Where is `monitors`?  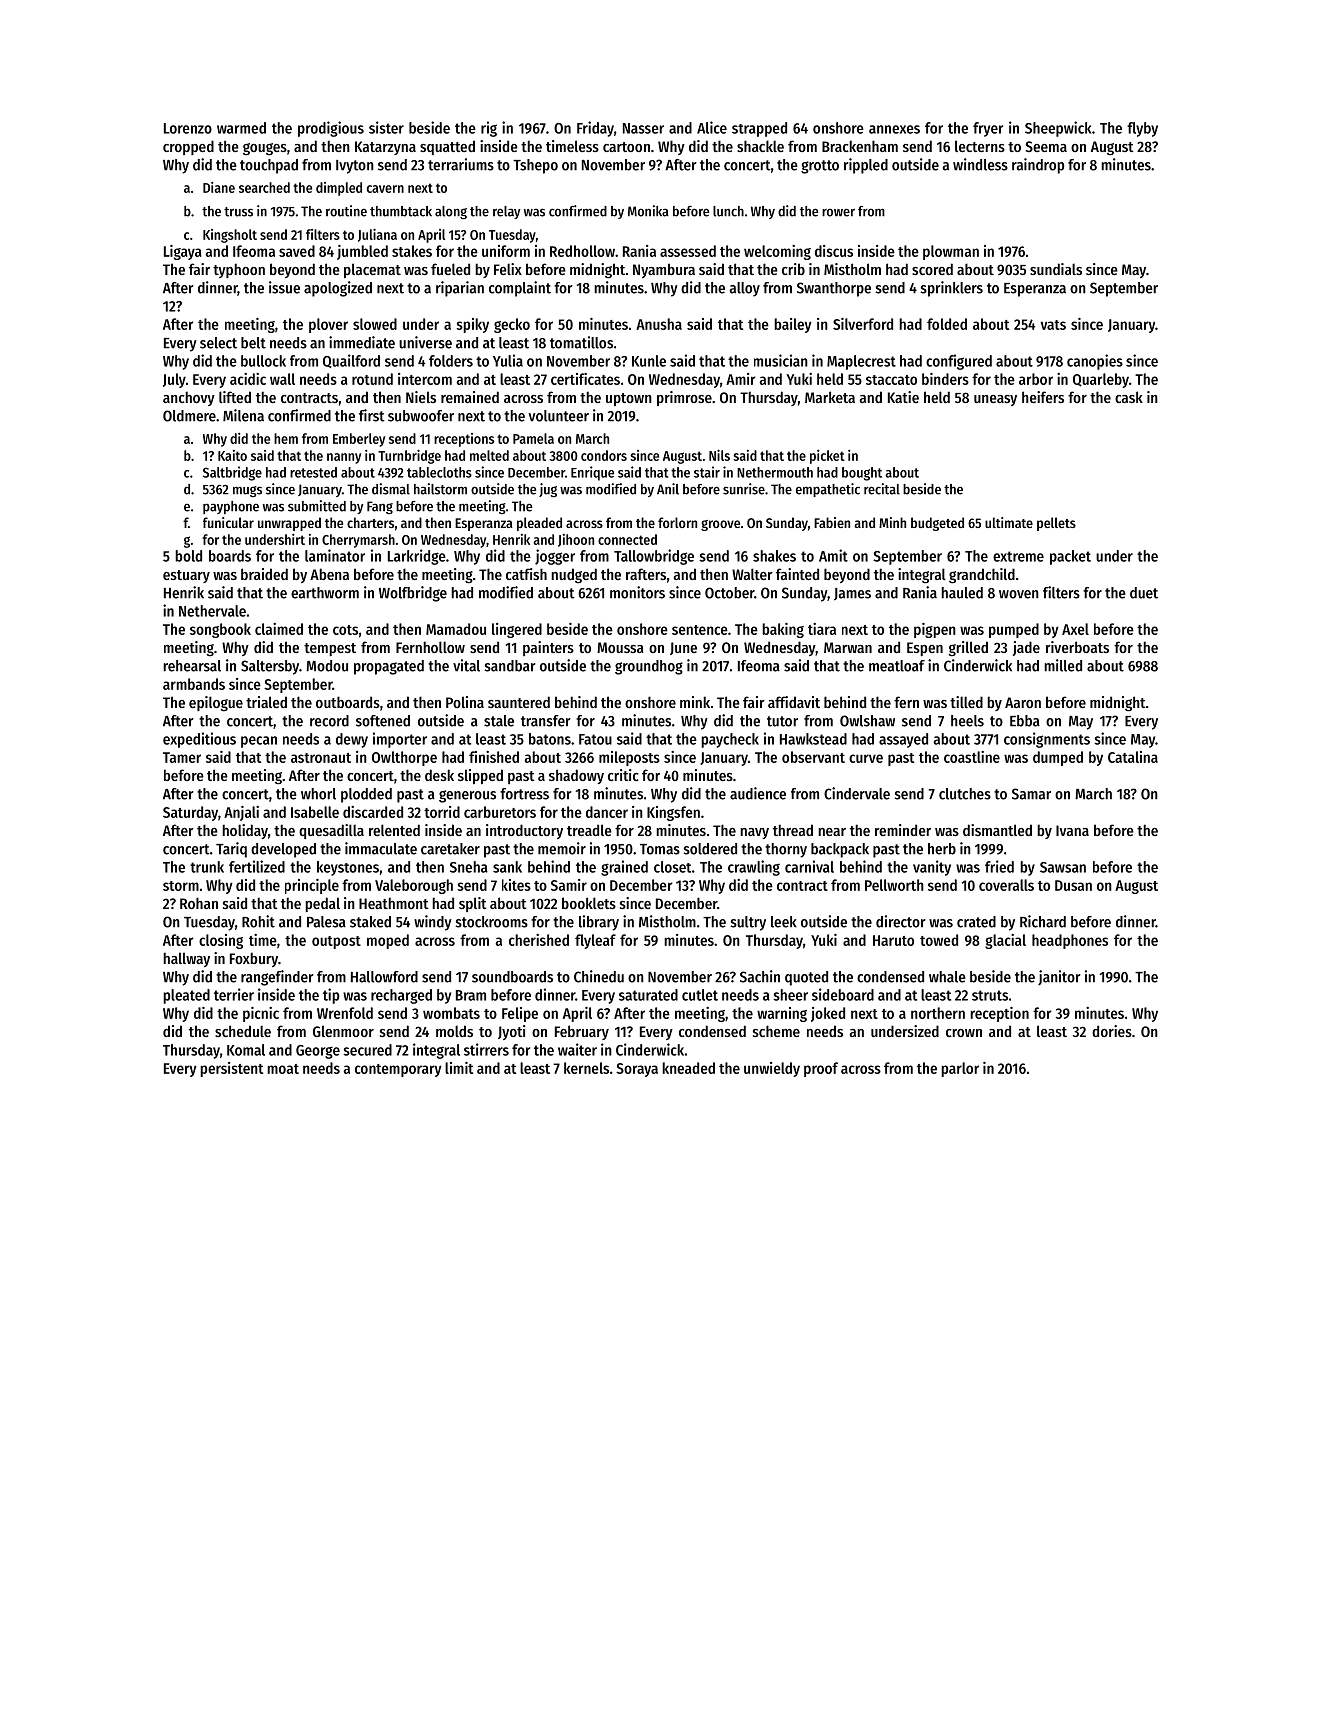
monitors is located at coordinates (637, 592).
